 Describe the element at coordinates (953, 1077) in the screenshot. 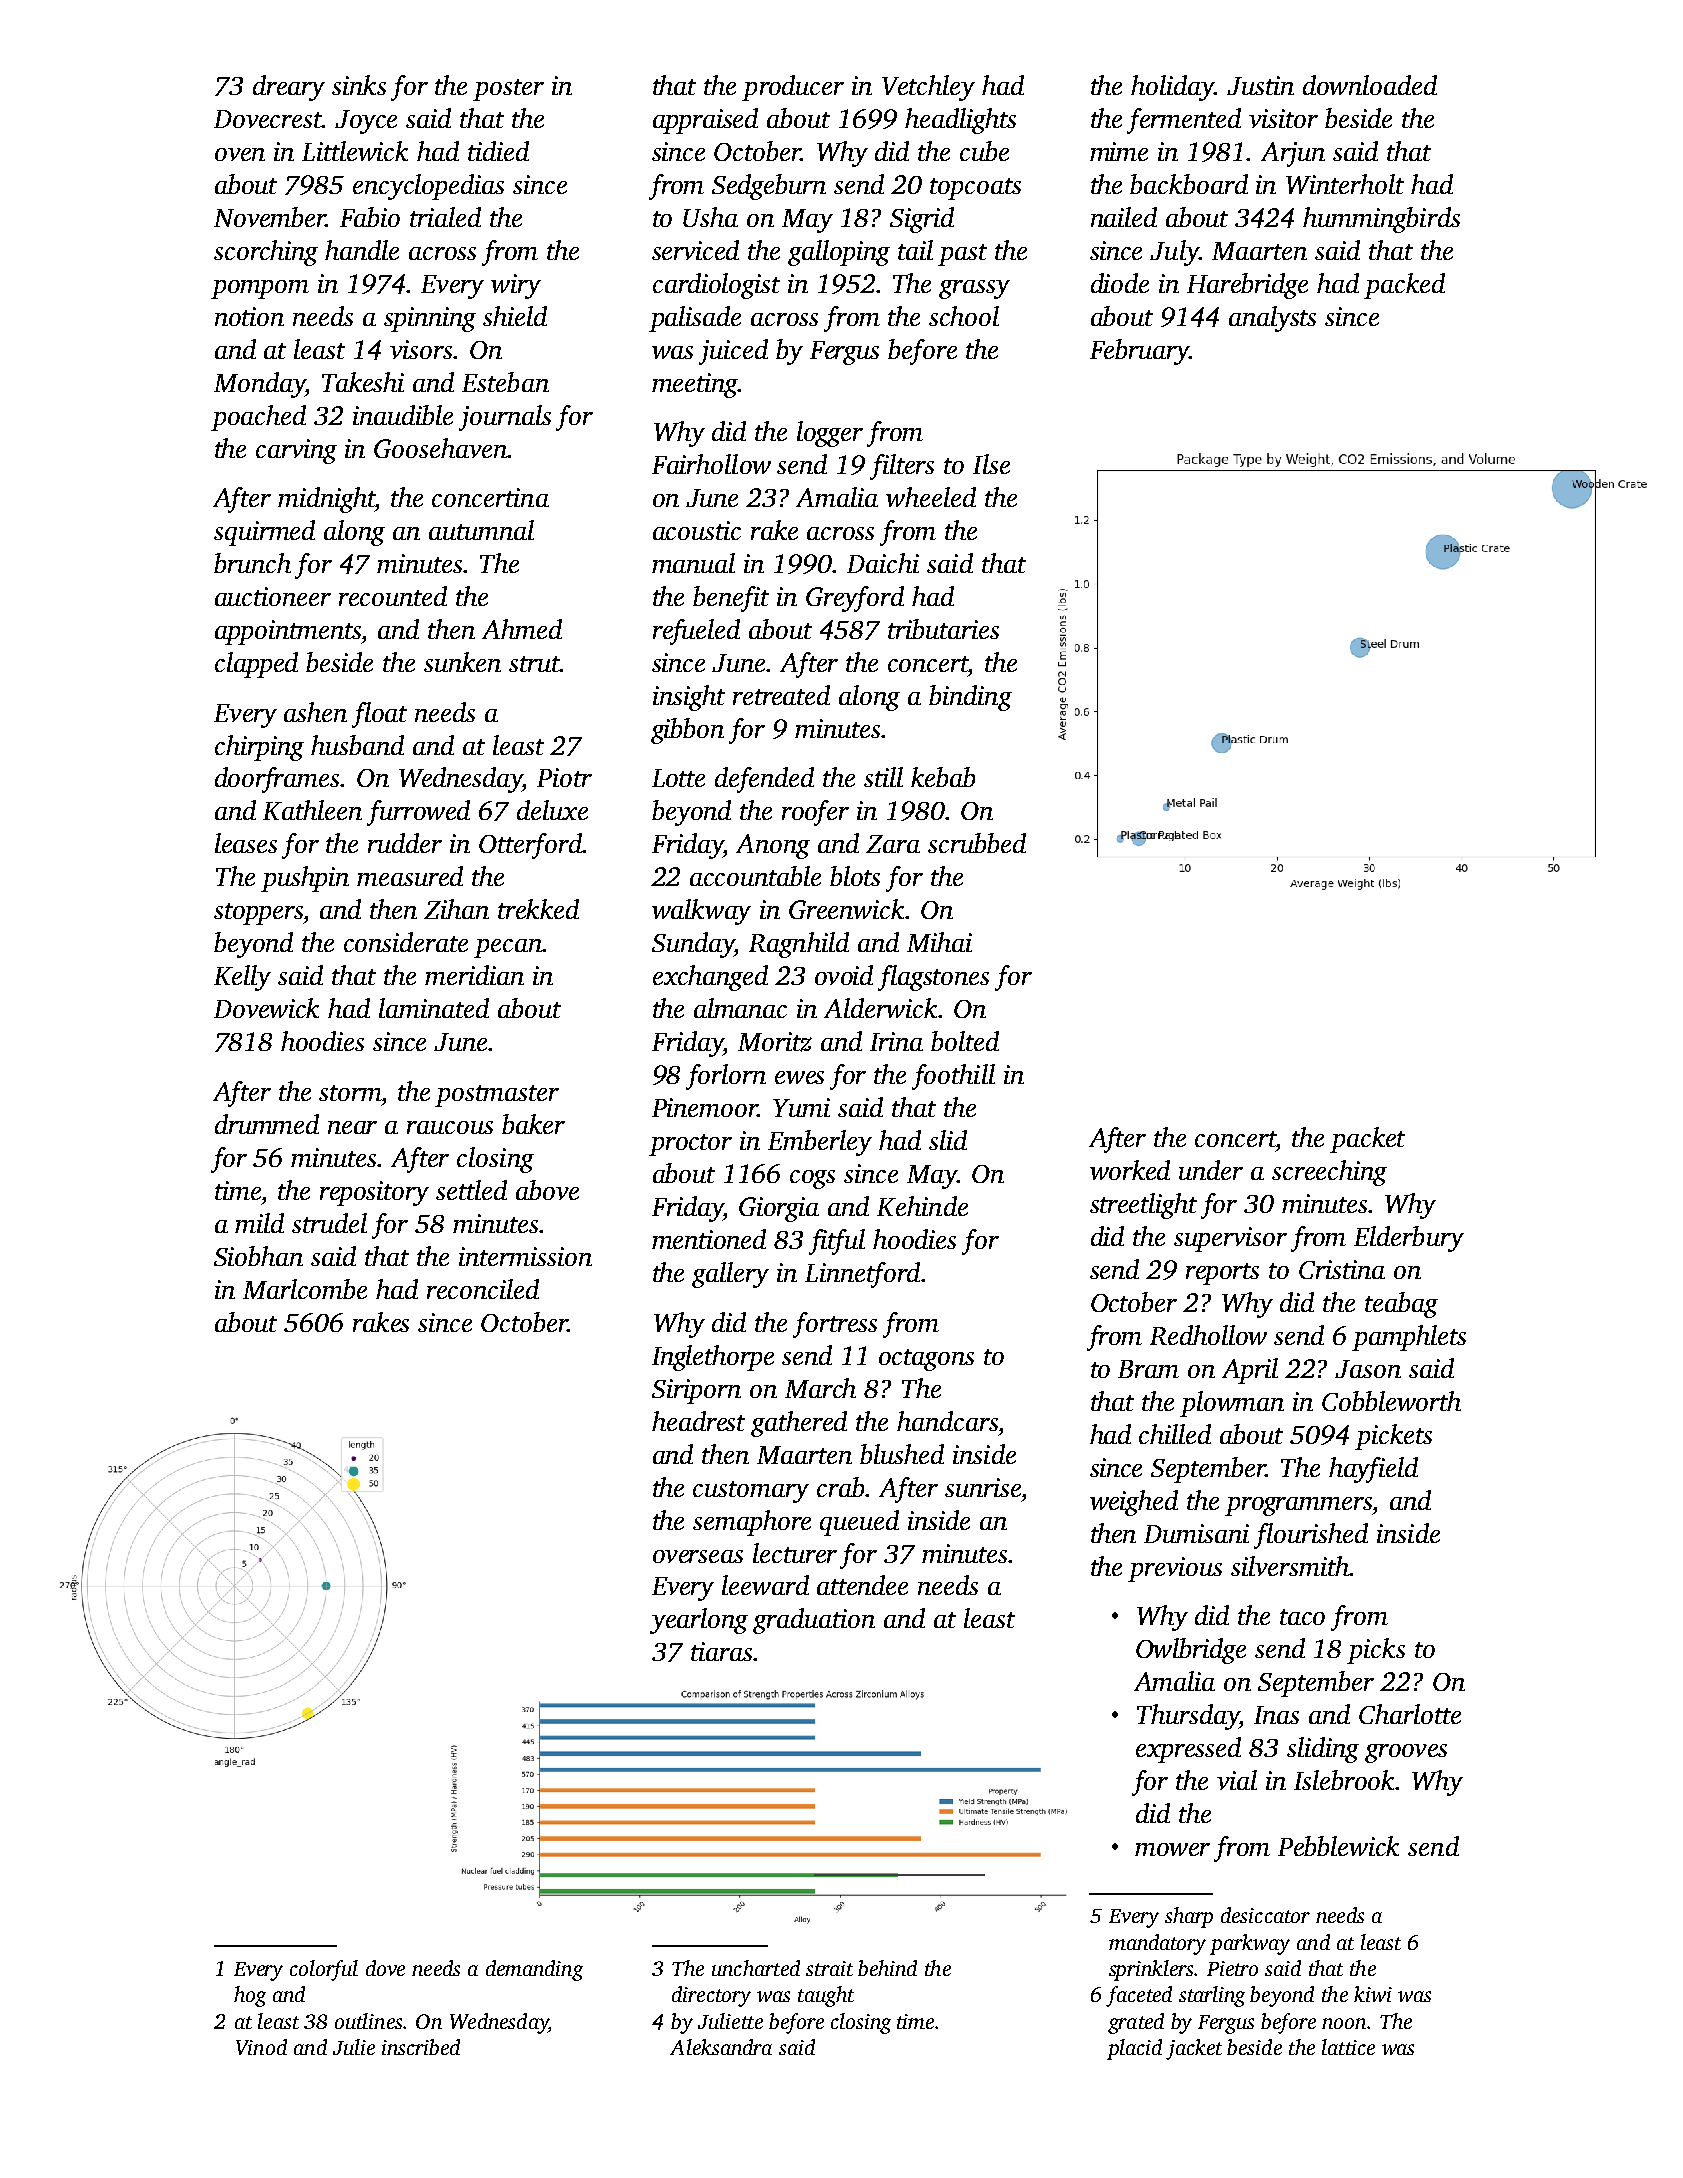

I see `foothill` at that location.
